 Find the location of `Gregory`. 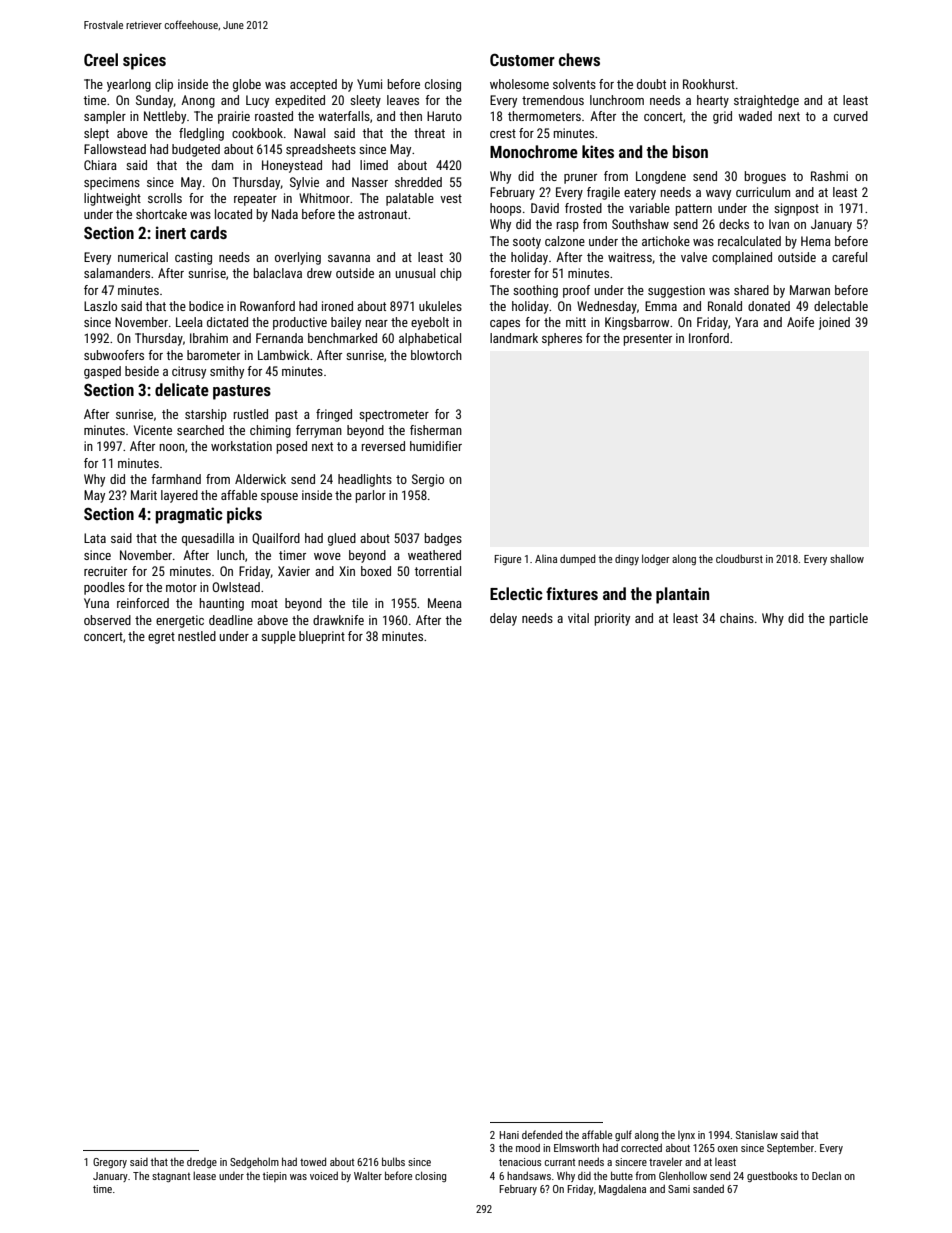

Gregory is located at coordinates (110, 1163).
